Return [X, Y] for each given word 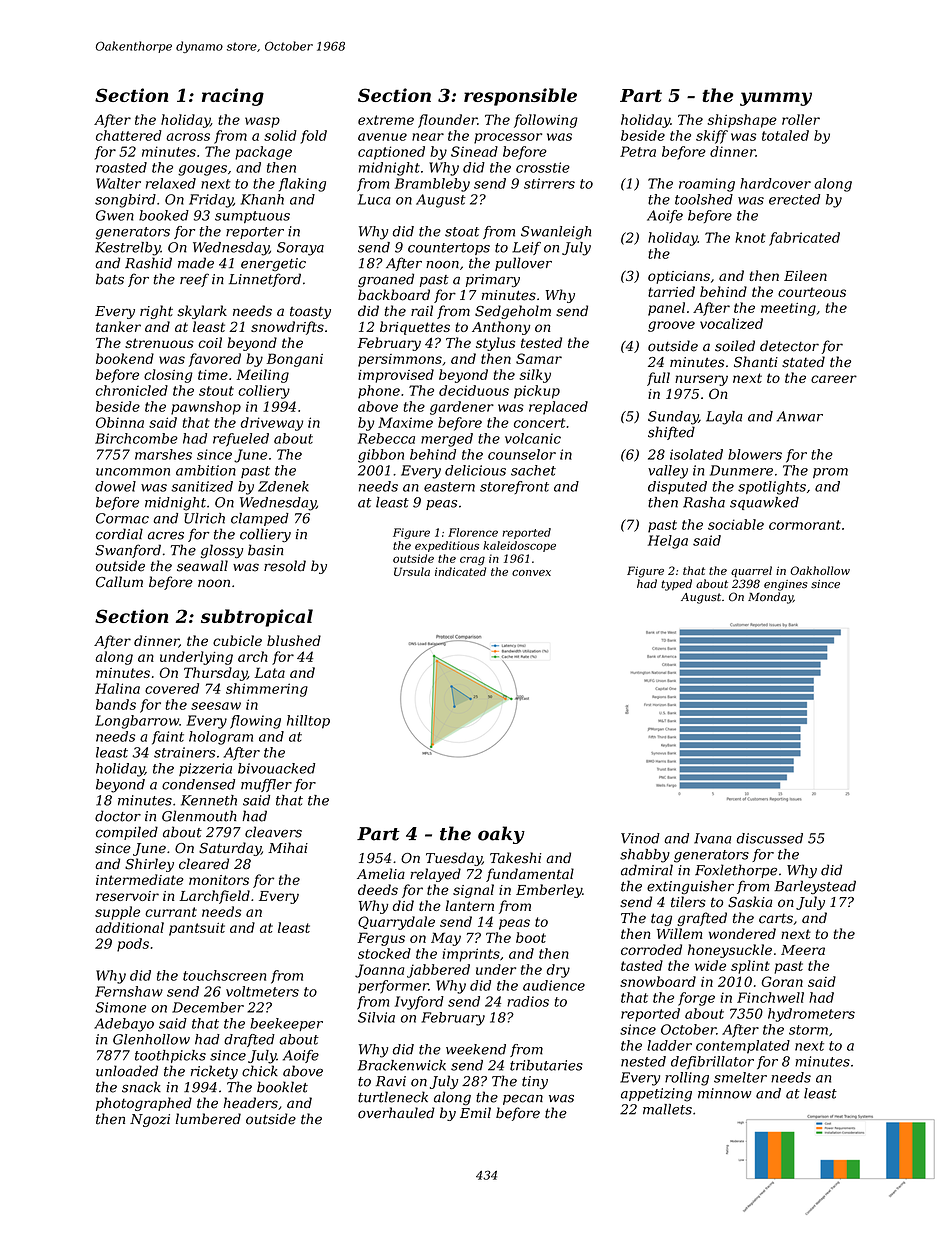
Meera [803, 950]
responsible [520, 97]
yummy [776, 99]
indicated [460, 571]
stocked [384, 953]
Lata [269, 672]
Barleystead [815, 887]
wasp [262, 122]
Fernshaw [129, 991]
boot [531, 937]
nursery [701, 380]
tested [541, 342]
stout [216, 391]
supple [117, 913]
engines [785, 585]
